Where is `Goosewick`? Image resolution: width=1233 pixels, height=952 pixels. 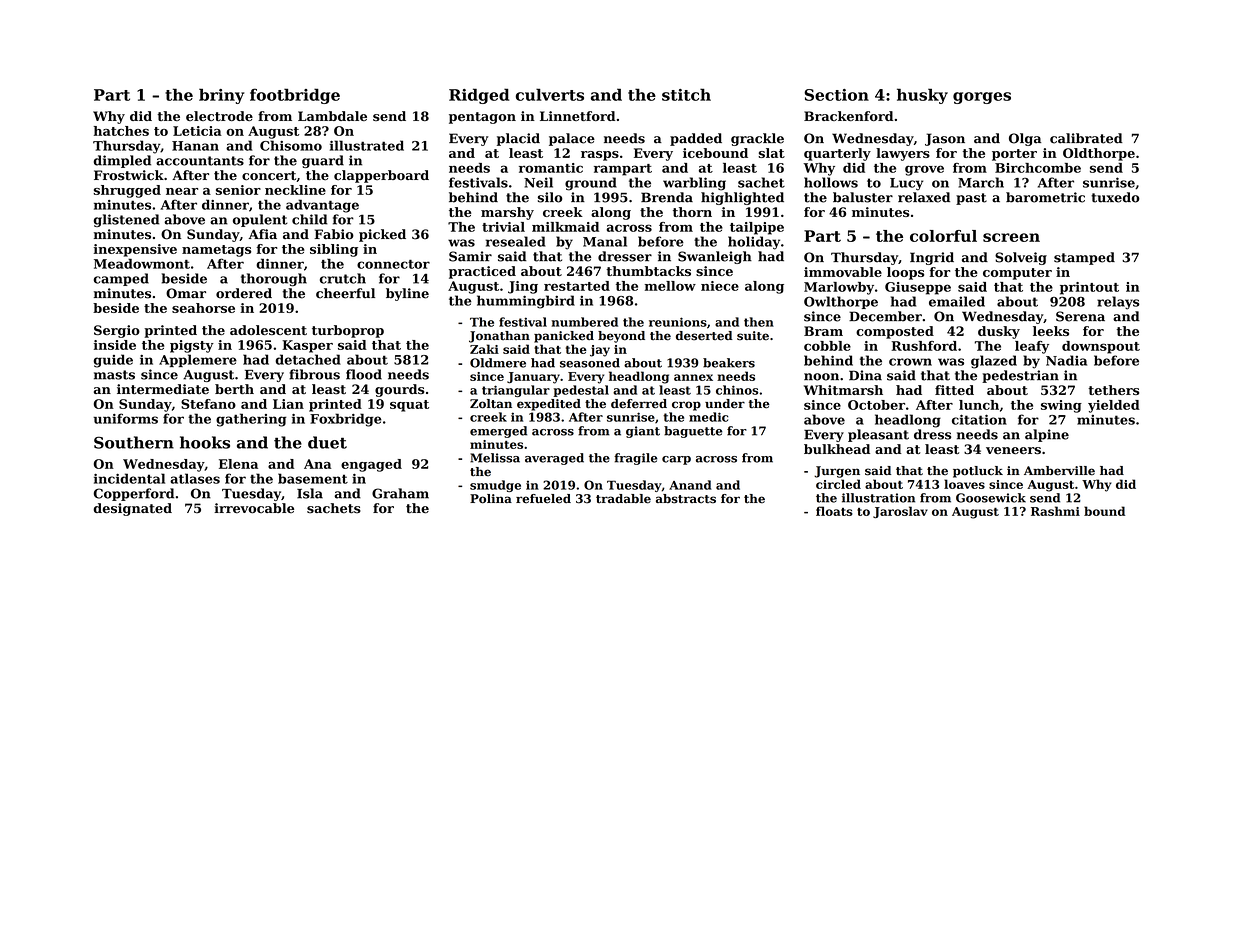
Goosewick is located at coordinates (991, 498).
